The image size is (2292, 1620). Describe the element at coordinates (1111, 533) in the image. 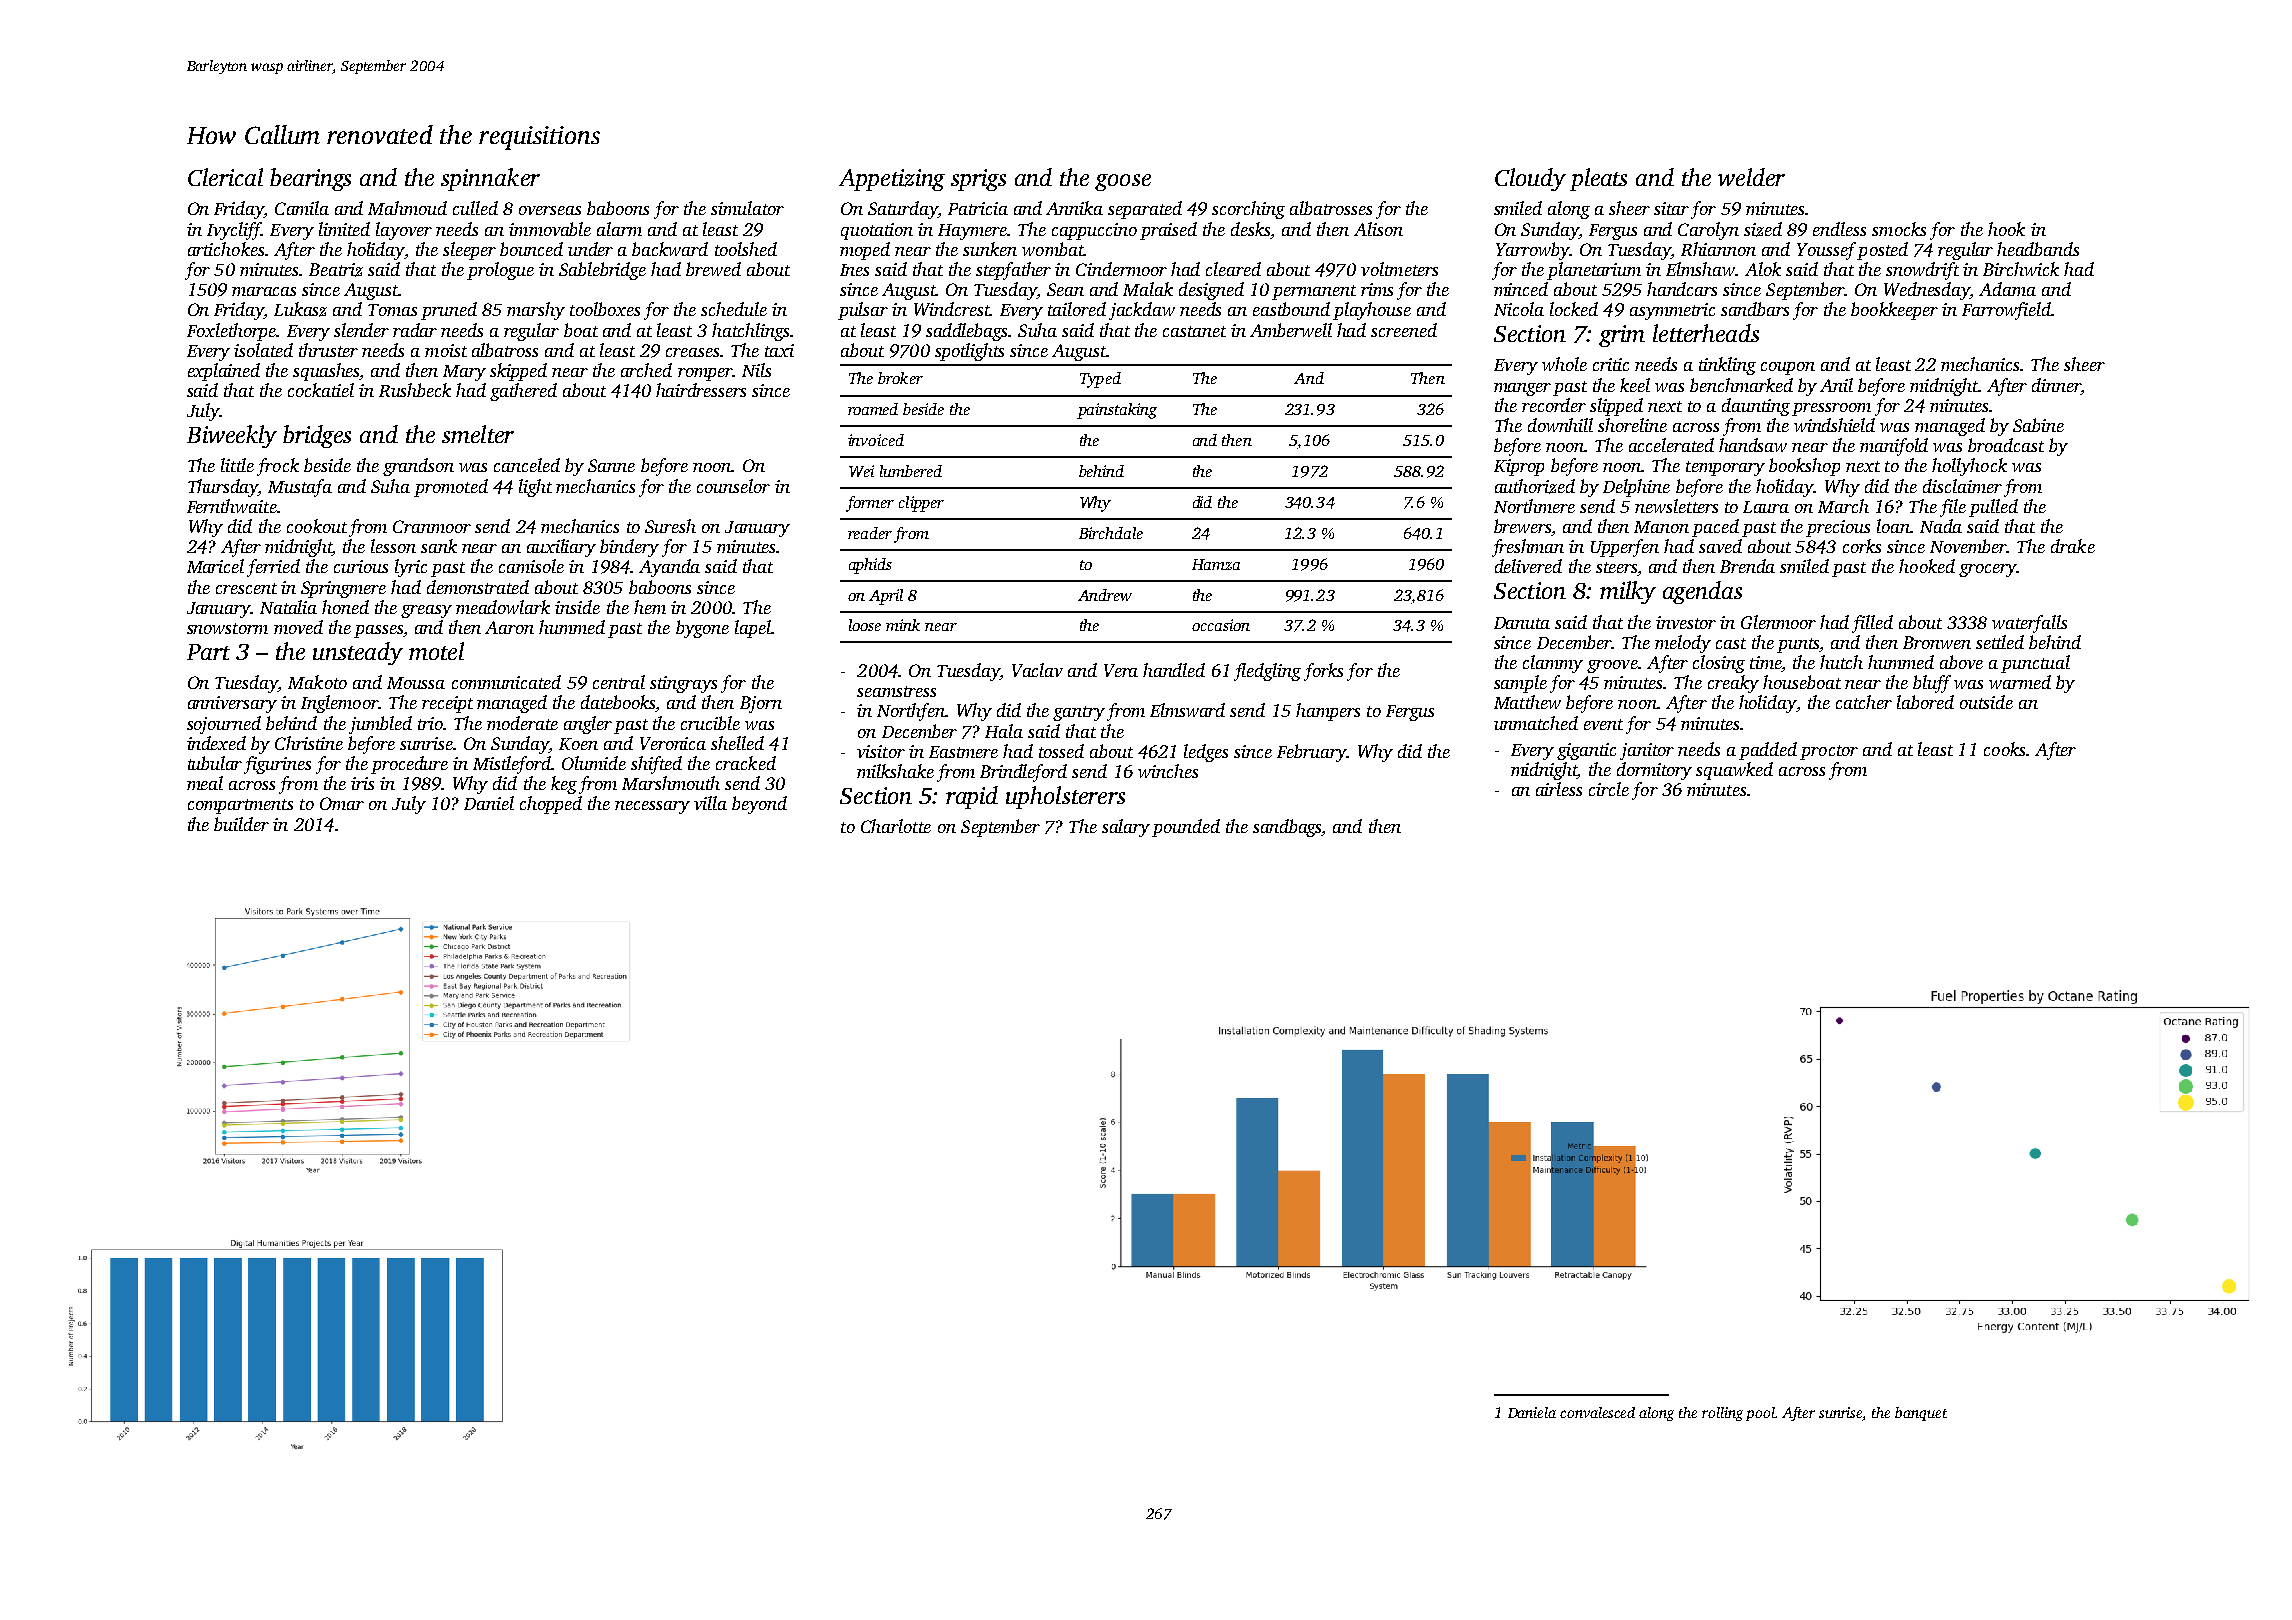

I see `Birchdale` at that location.
